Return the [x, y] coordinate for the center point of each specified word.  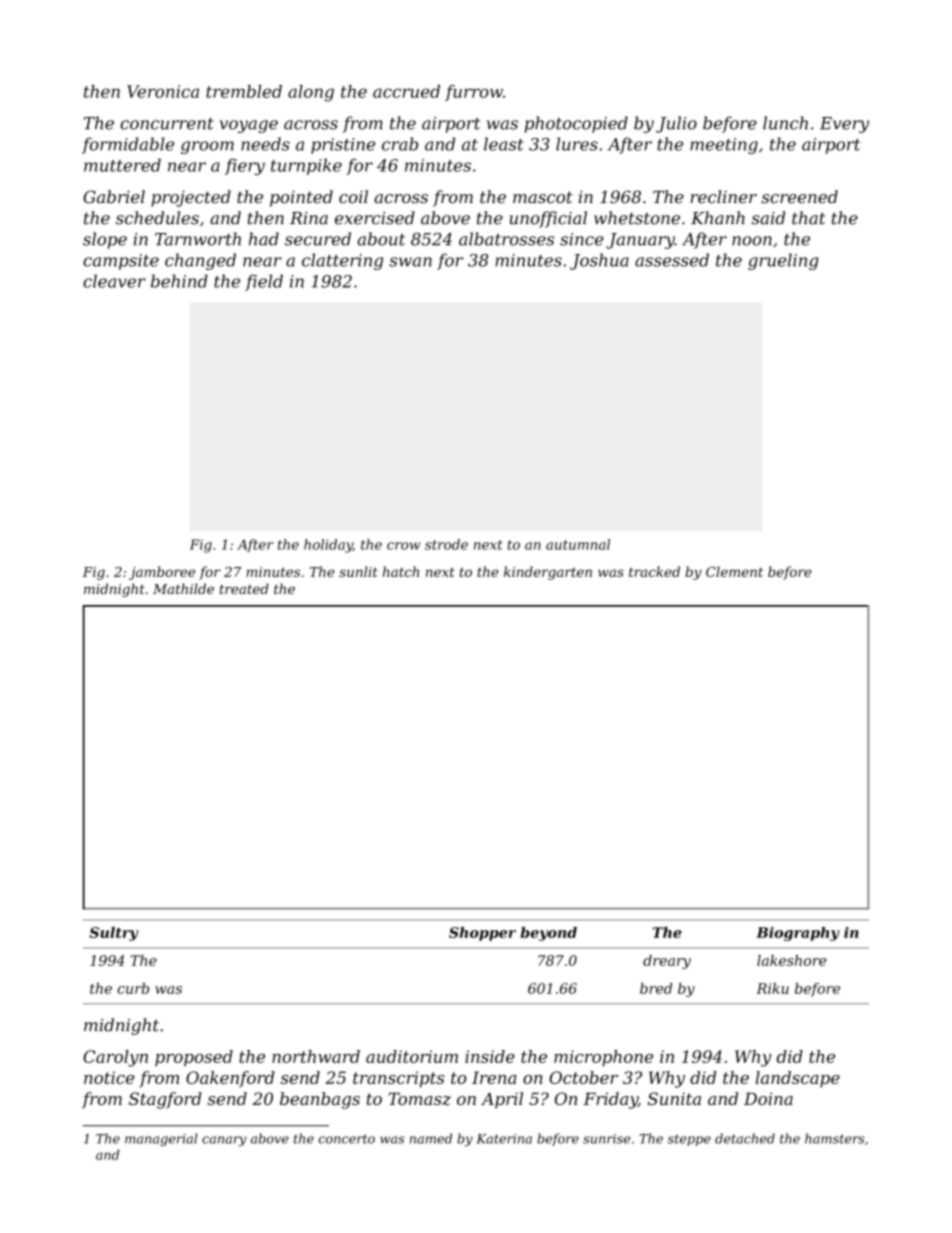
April [502, 1100]
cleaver [114, 281]
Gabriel [114, 197]
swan [410, 262]
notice [109, 1077]
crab [400, 144]
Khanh [718, 218]
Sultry [113, 934]
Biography [798, 934]
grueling [783, 261]
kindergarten [548, 573]
